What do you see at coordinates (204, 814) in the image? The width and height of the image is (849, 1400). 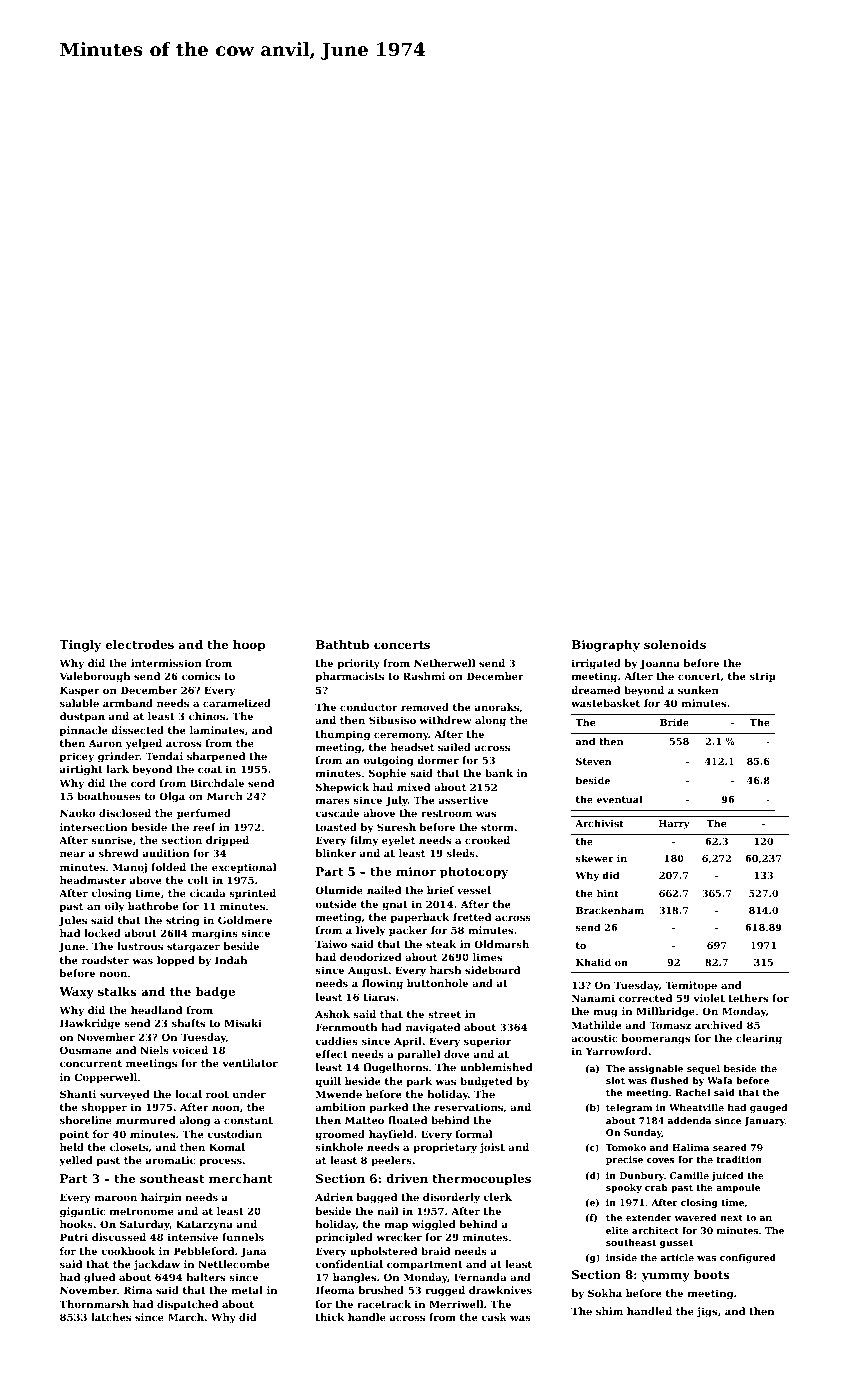 I see `perfumed` at bounding box center [204, 814].
